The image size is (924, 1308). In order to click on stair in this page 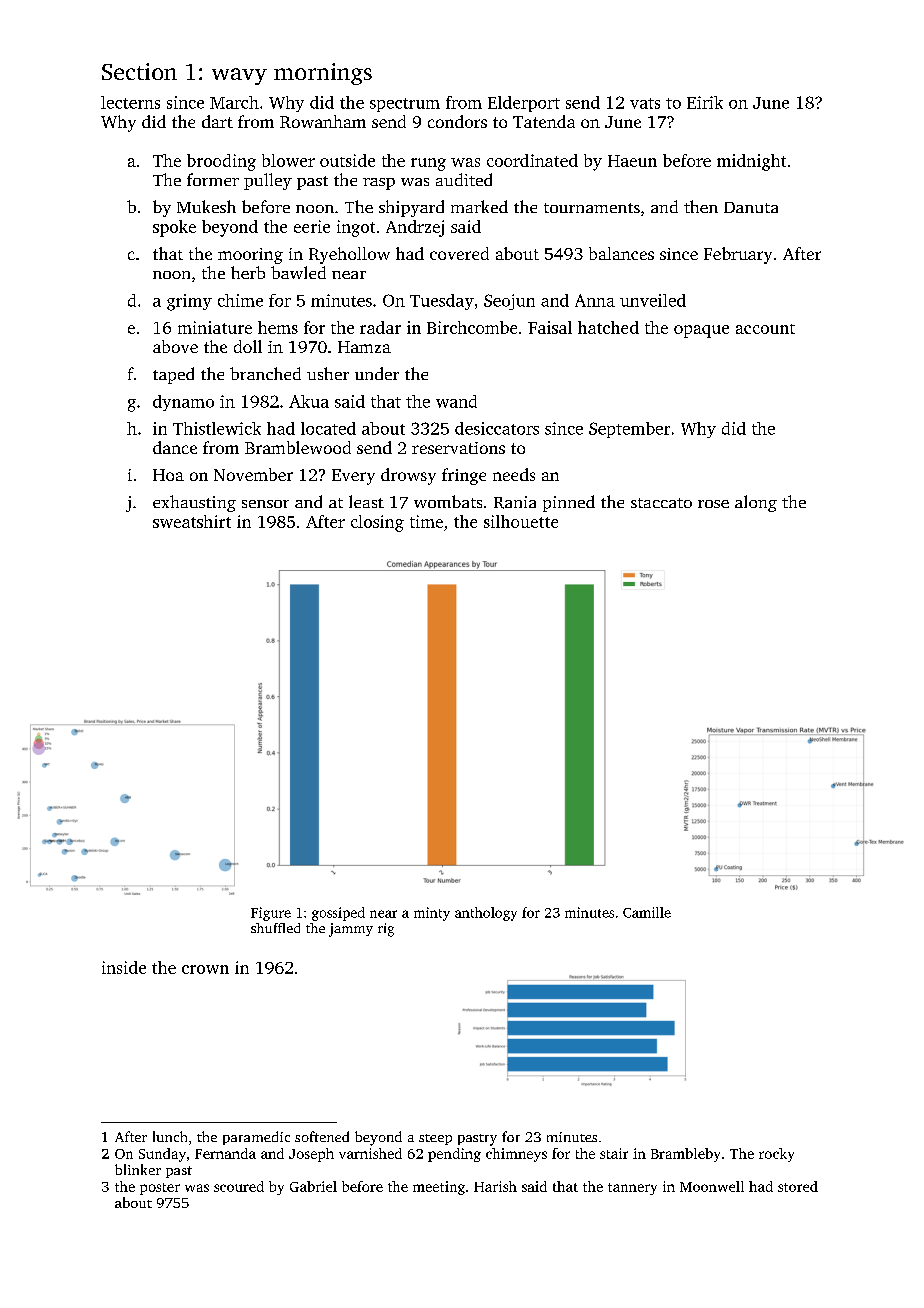, I will do `click(614, 1153)`.
